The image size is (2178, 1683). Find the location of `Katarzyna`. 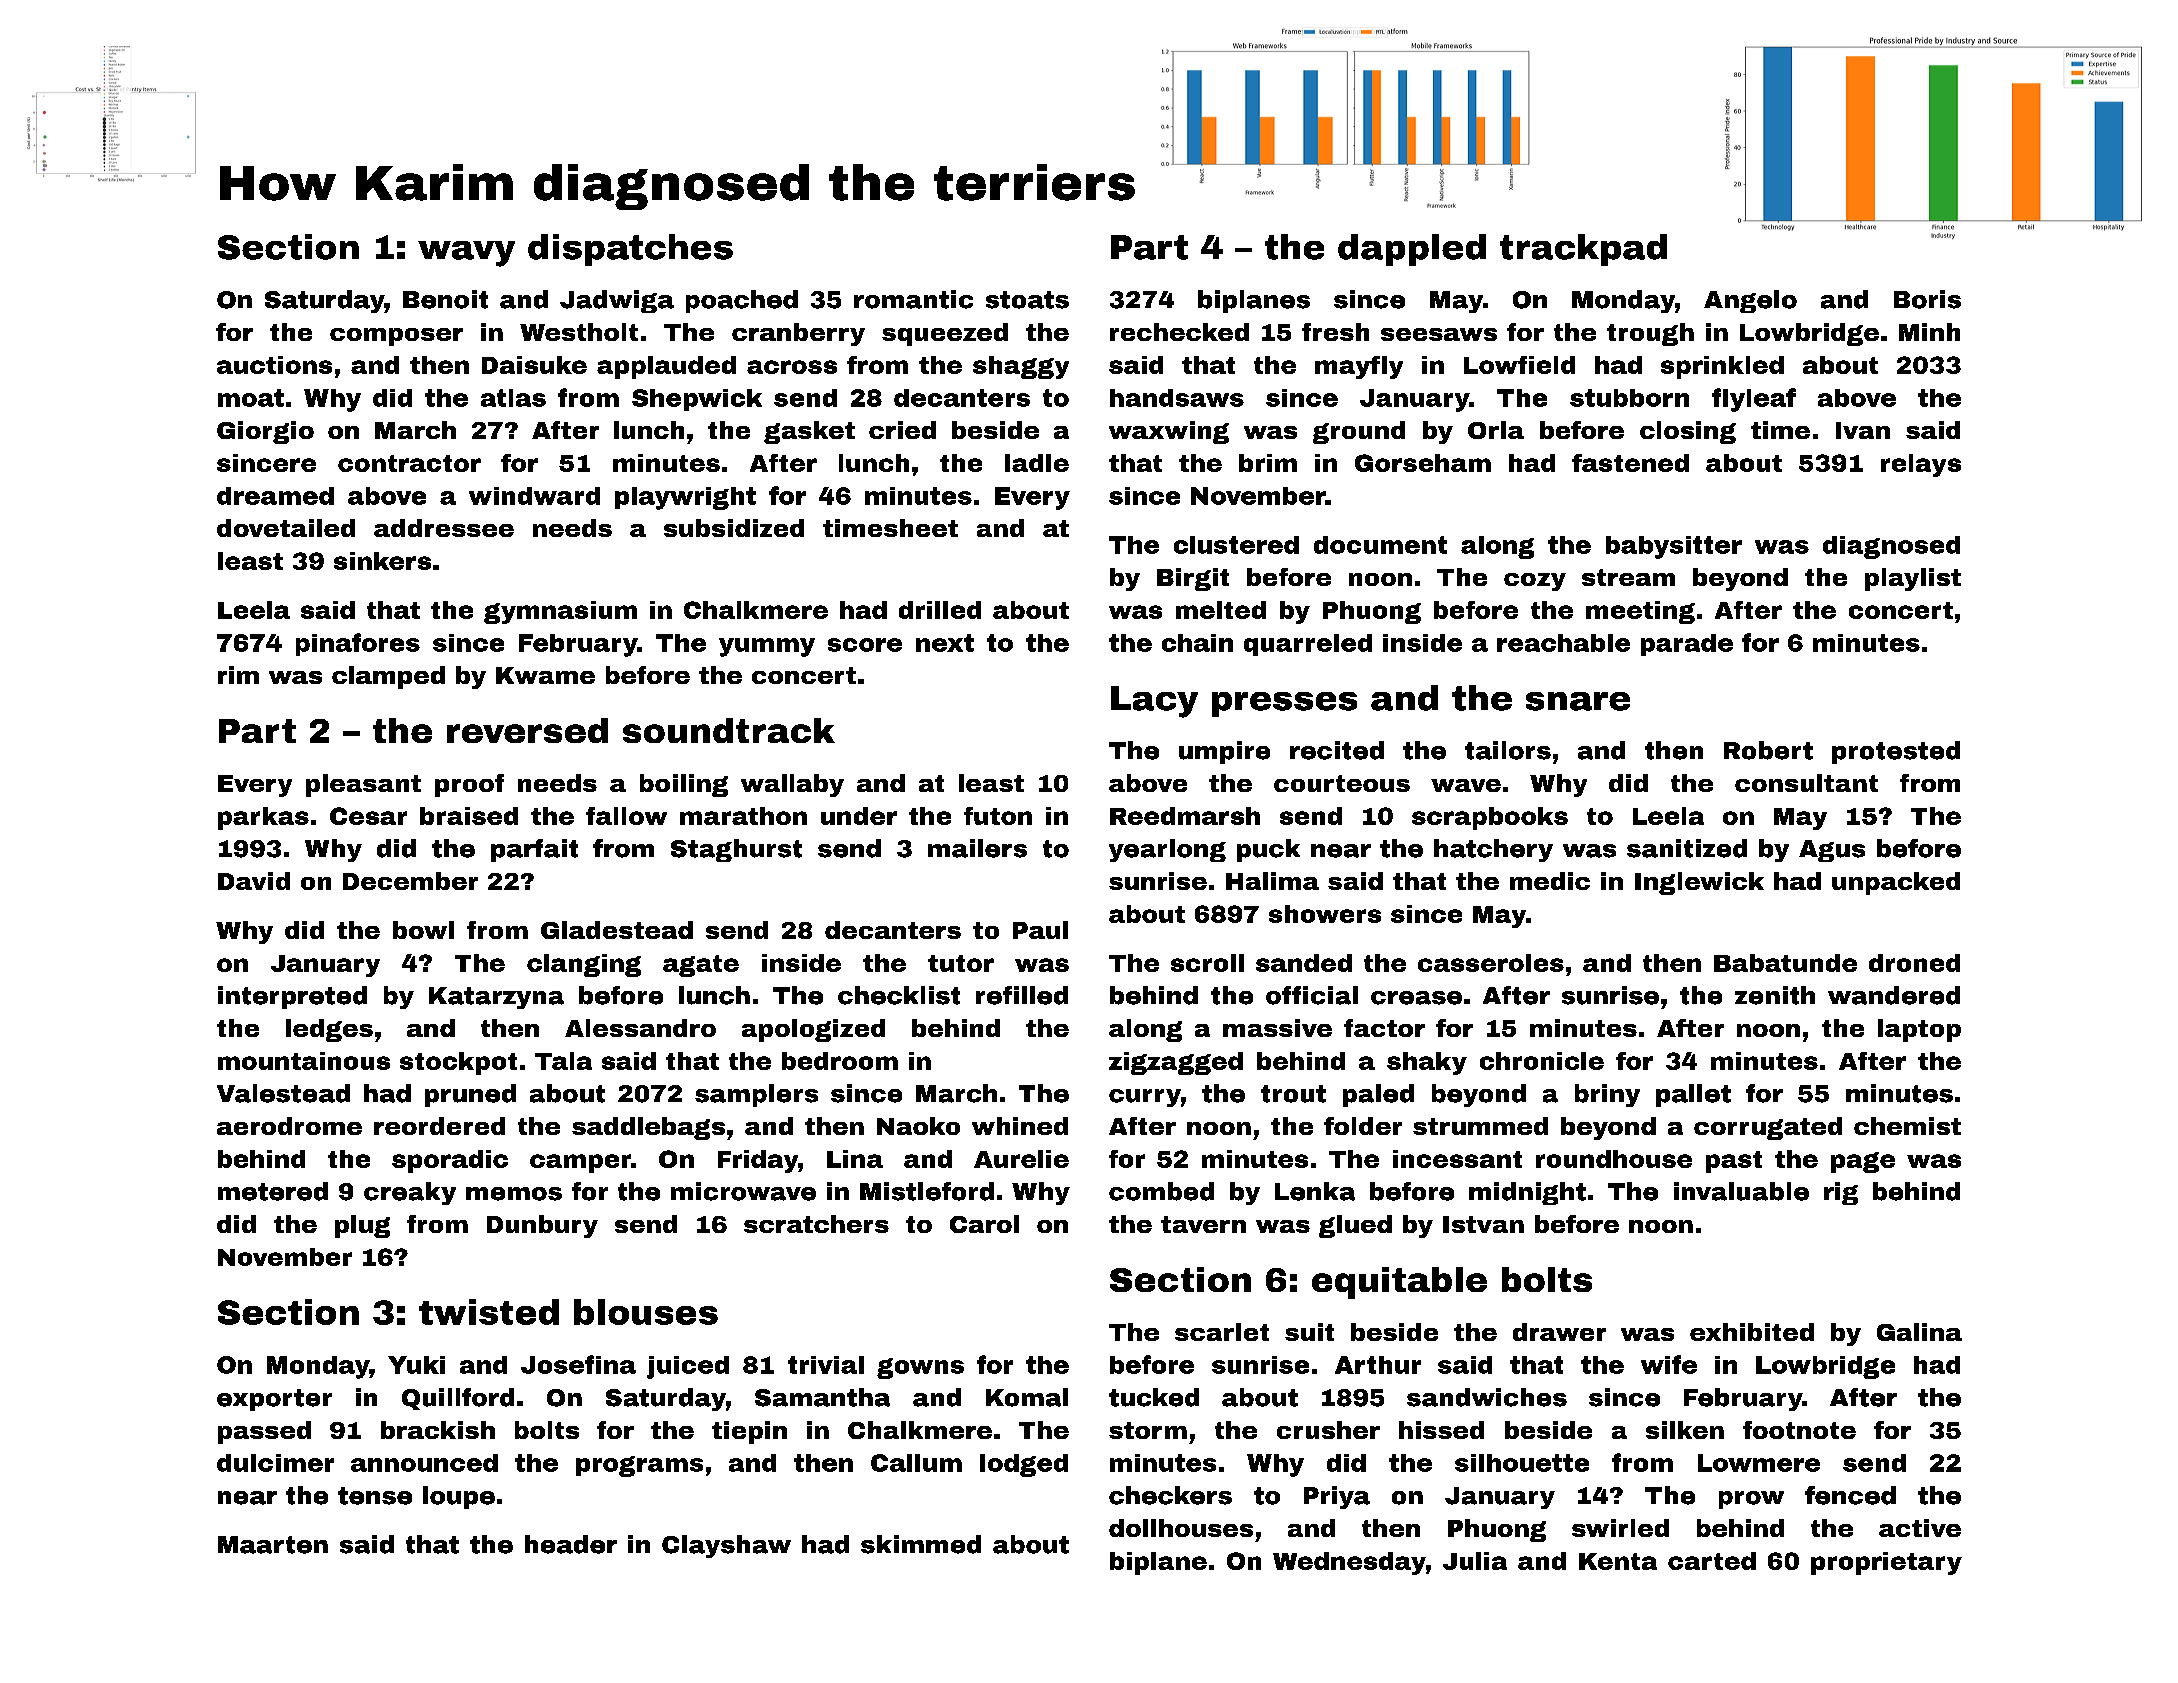

Katarzyna is located at coordinates (496, 998).
